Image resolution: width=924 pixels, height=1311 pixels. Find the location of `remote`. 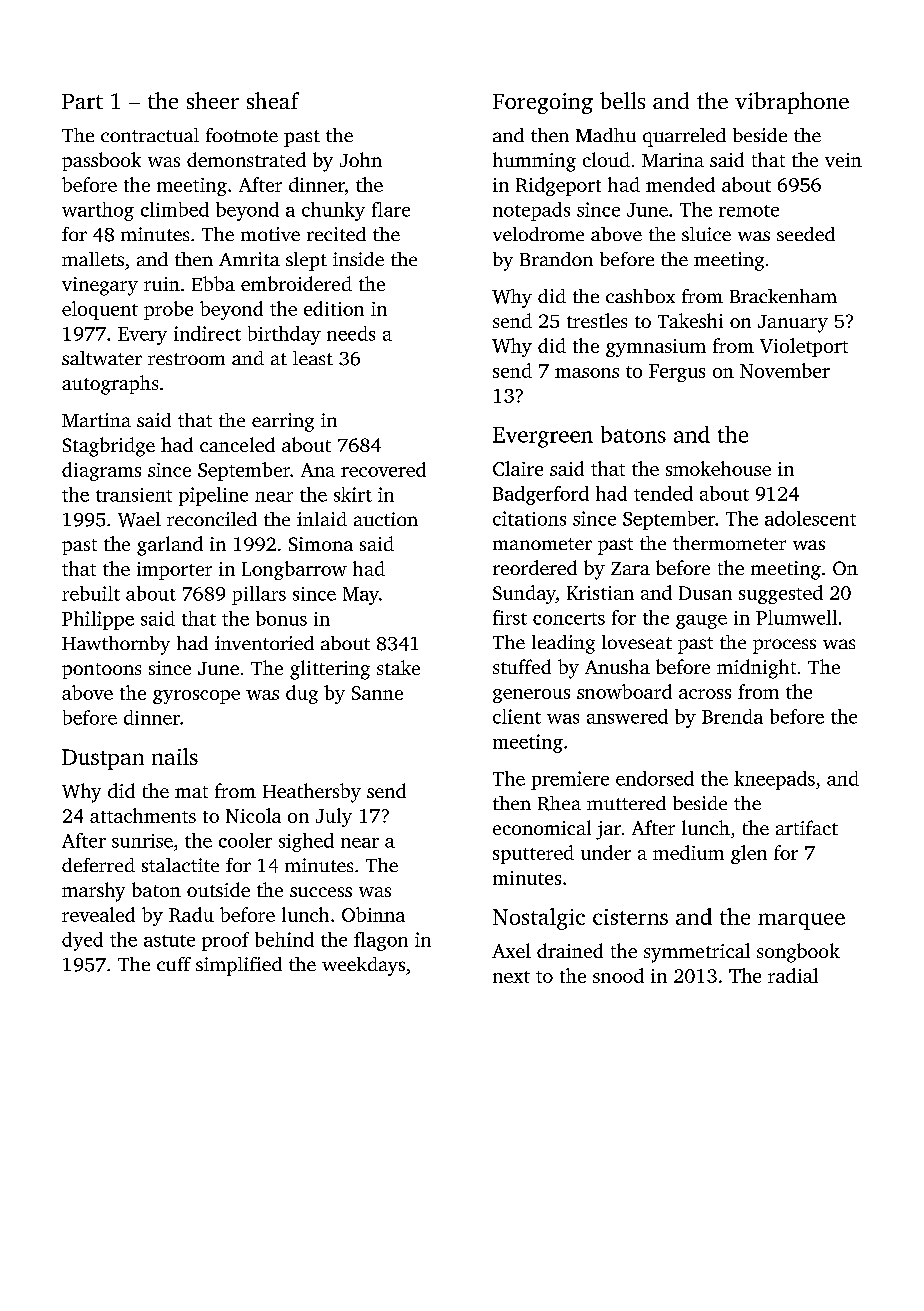

remote is located at coordinates (749, 211).
